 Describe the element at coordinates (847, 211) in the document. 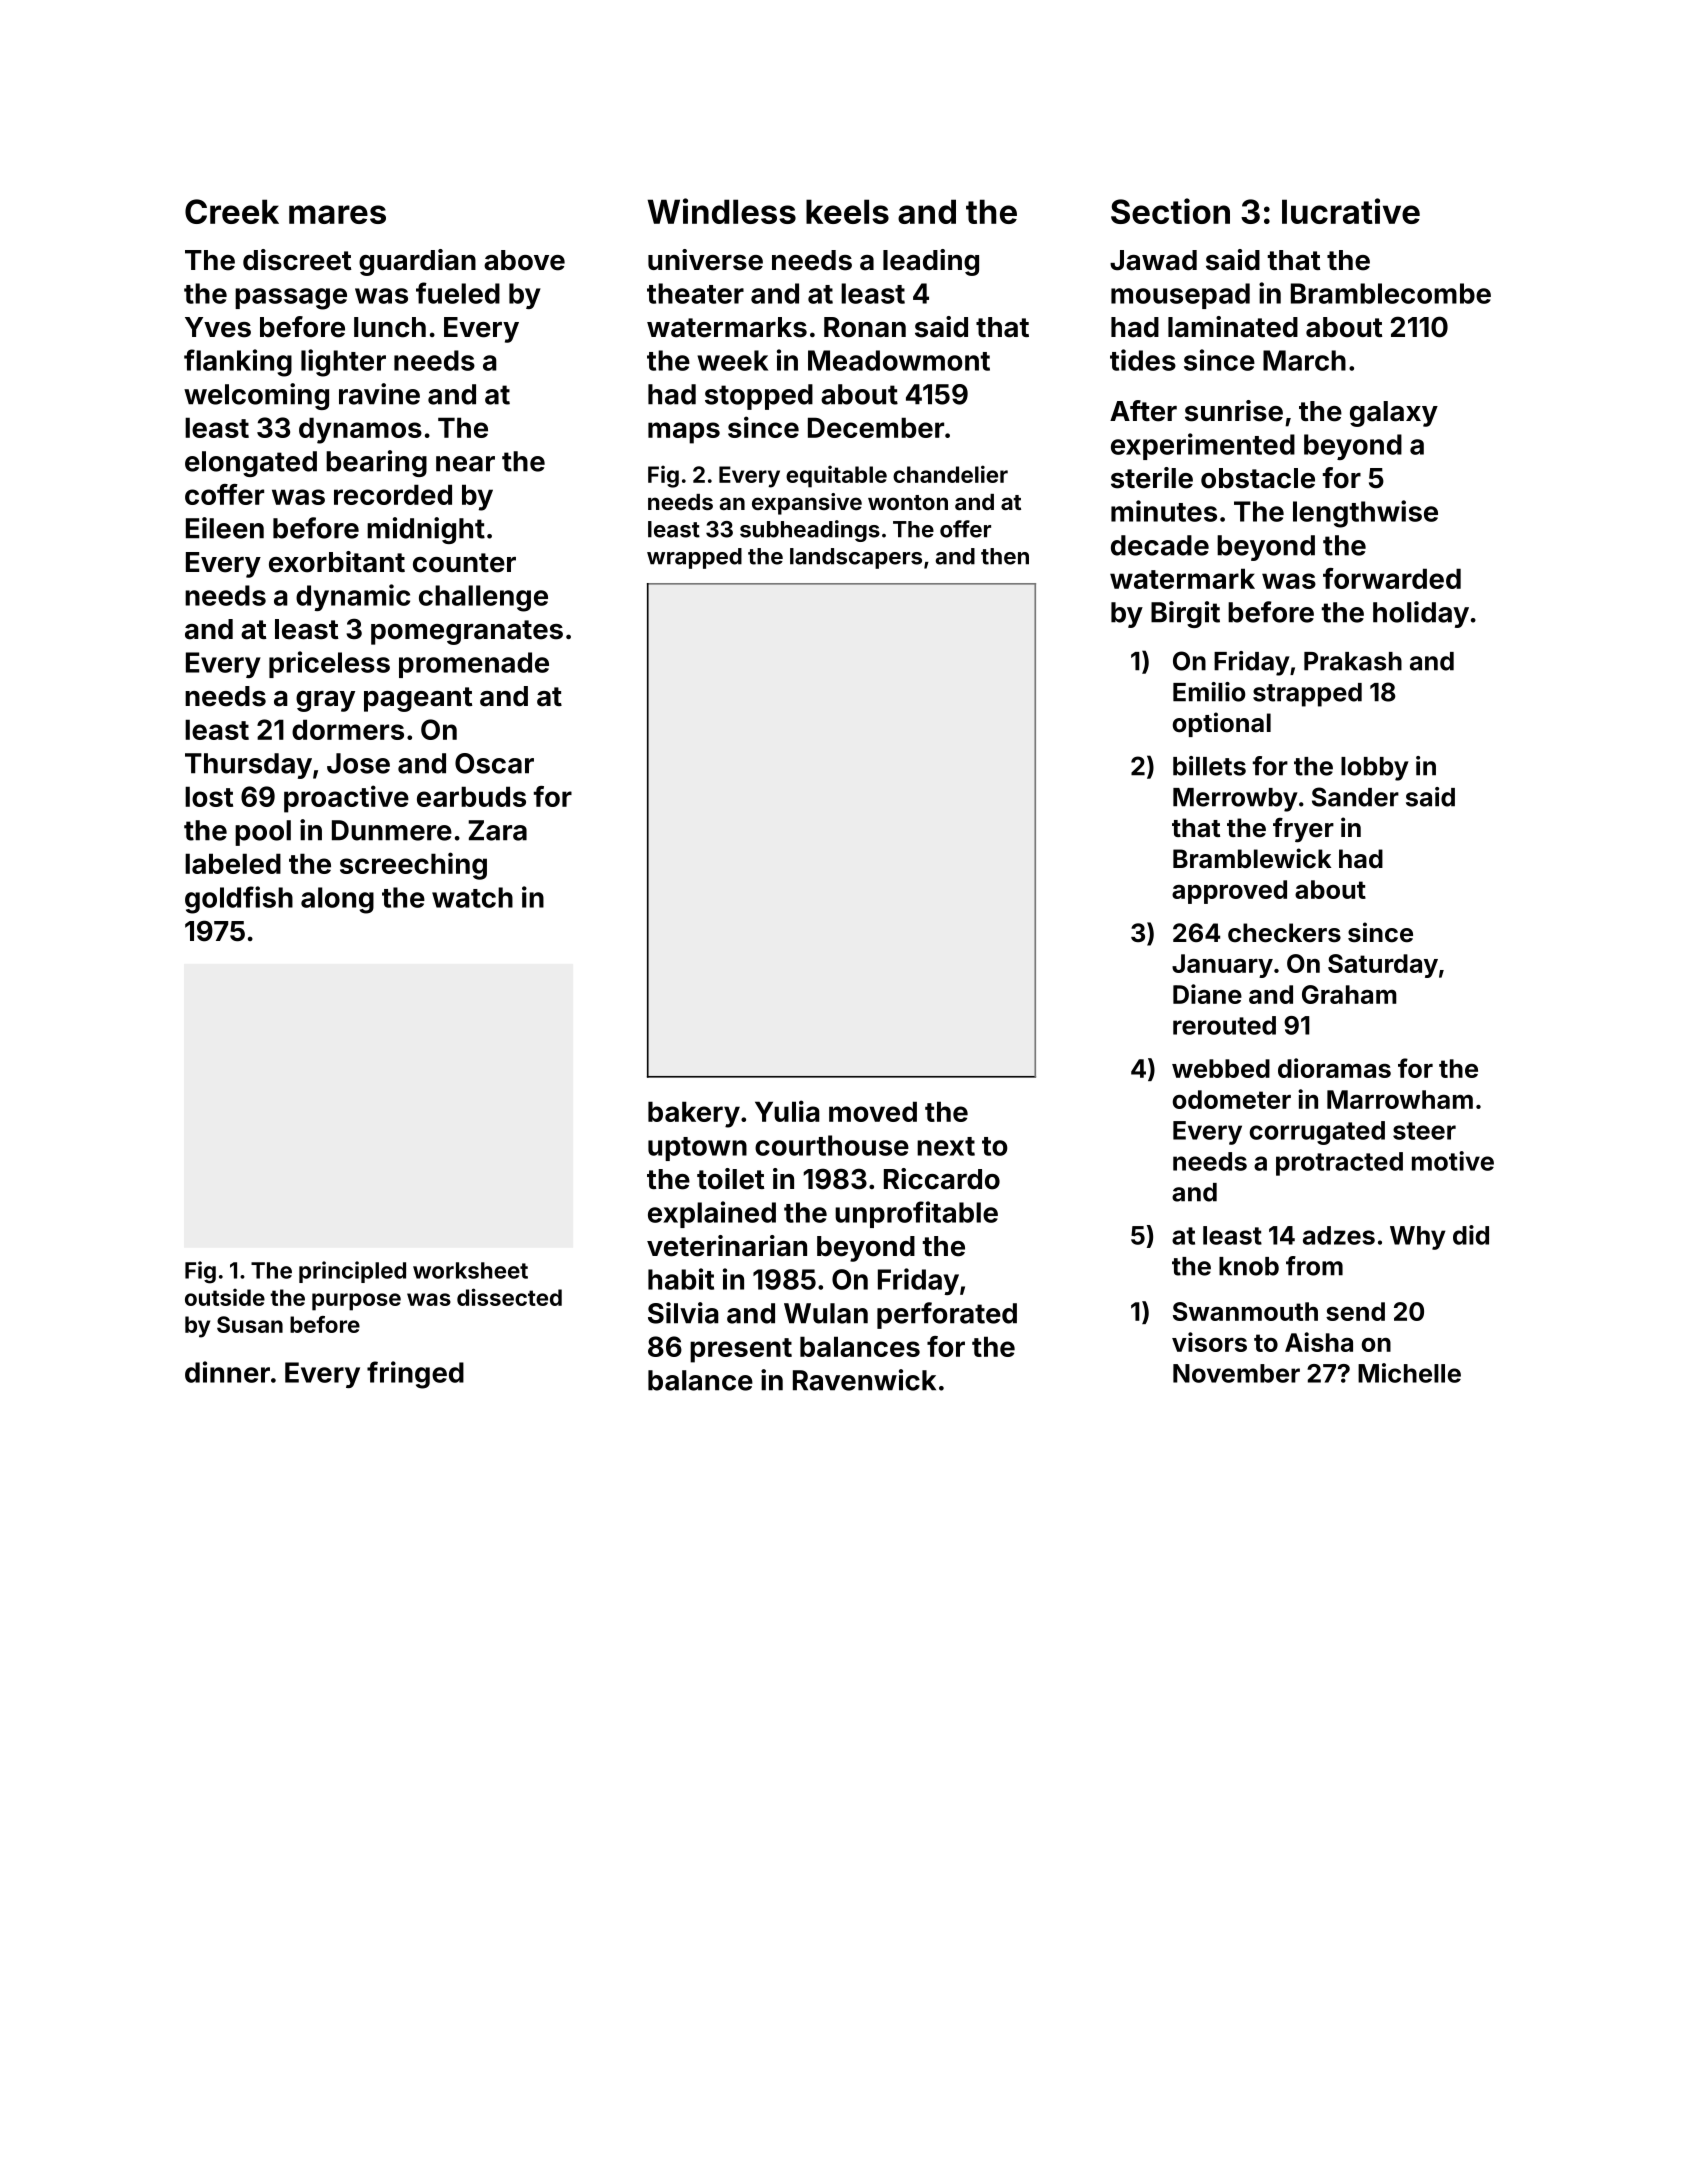

I see `keels` at that location.
